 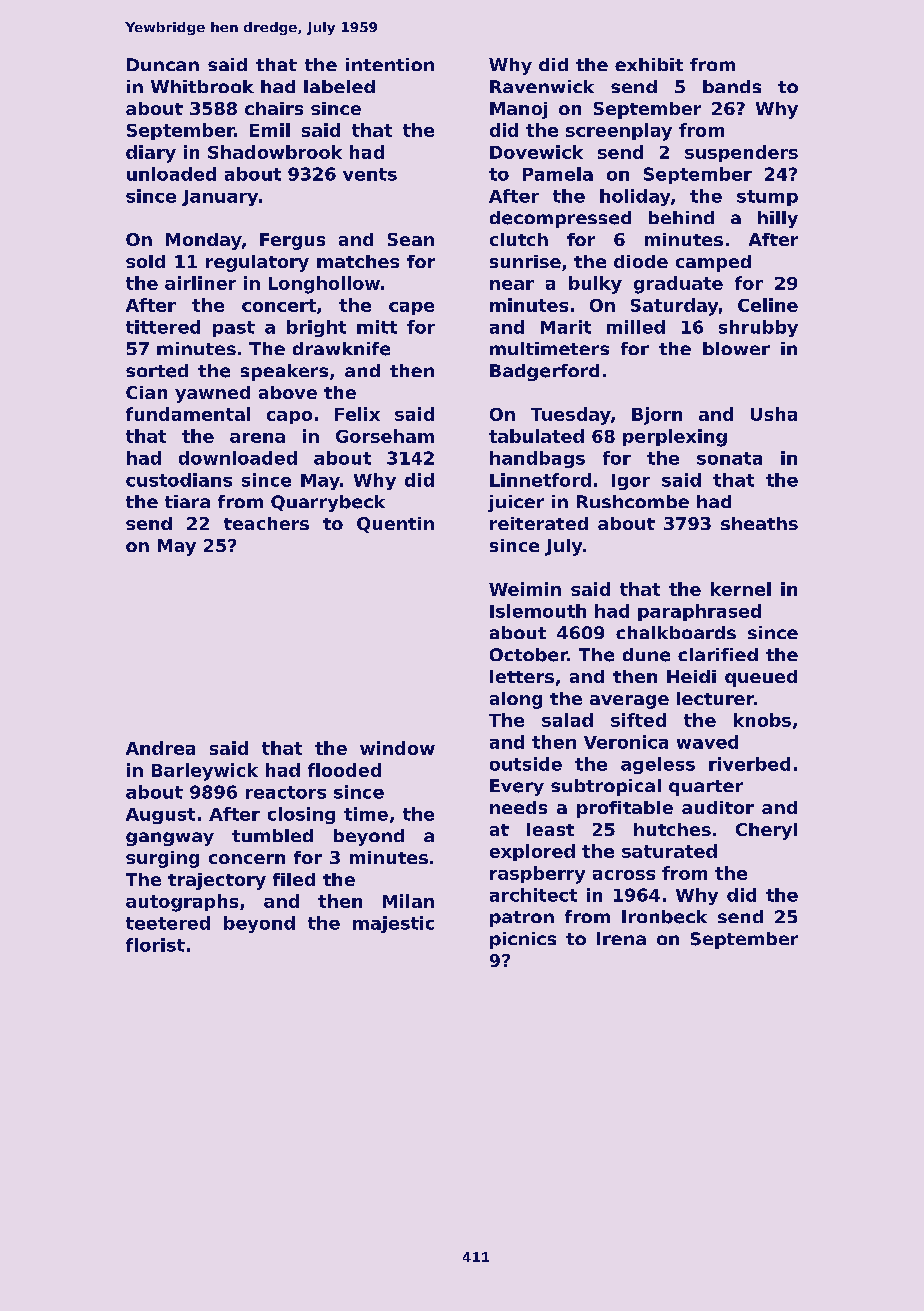 I want to click on sunrise, so click(x=525, y=261).
